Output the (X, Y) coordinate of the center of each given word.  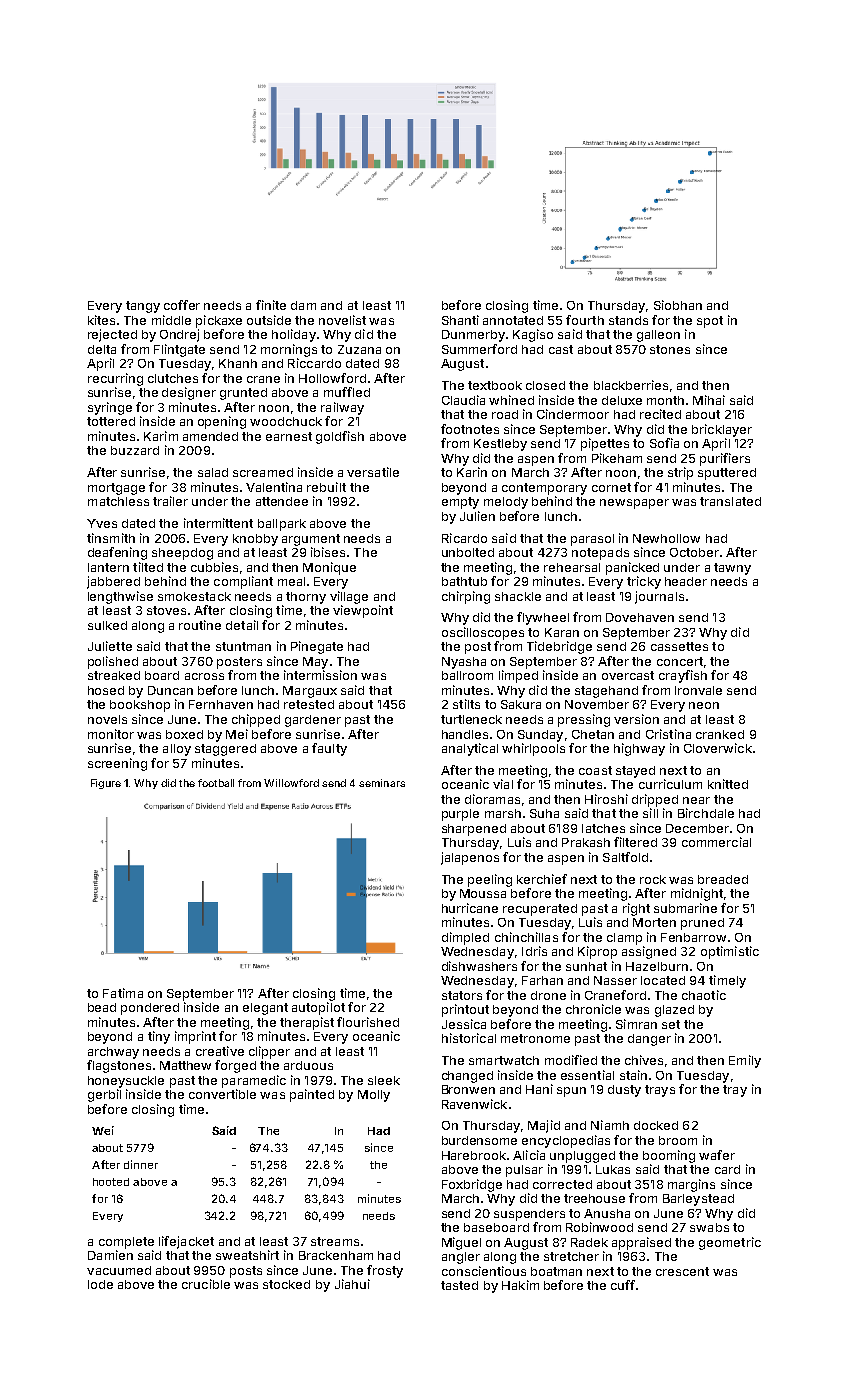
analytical (470, 749)
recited (660, 414)
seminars (382, 783)
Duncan (170, 690)
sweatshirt (247, 1255)
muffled (347, 392)
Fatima (123, 993)
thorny (306, 598)
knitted (728, 784)
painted (312, 1095)
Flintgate (179, 350)
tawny (732, 569)
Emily (745, 1061)
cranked (720, 734)
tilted (148, 567)
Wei (103, 1130)
